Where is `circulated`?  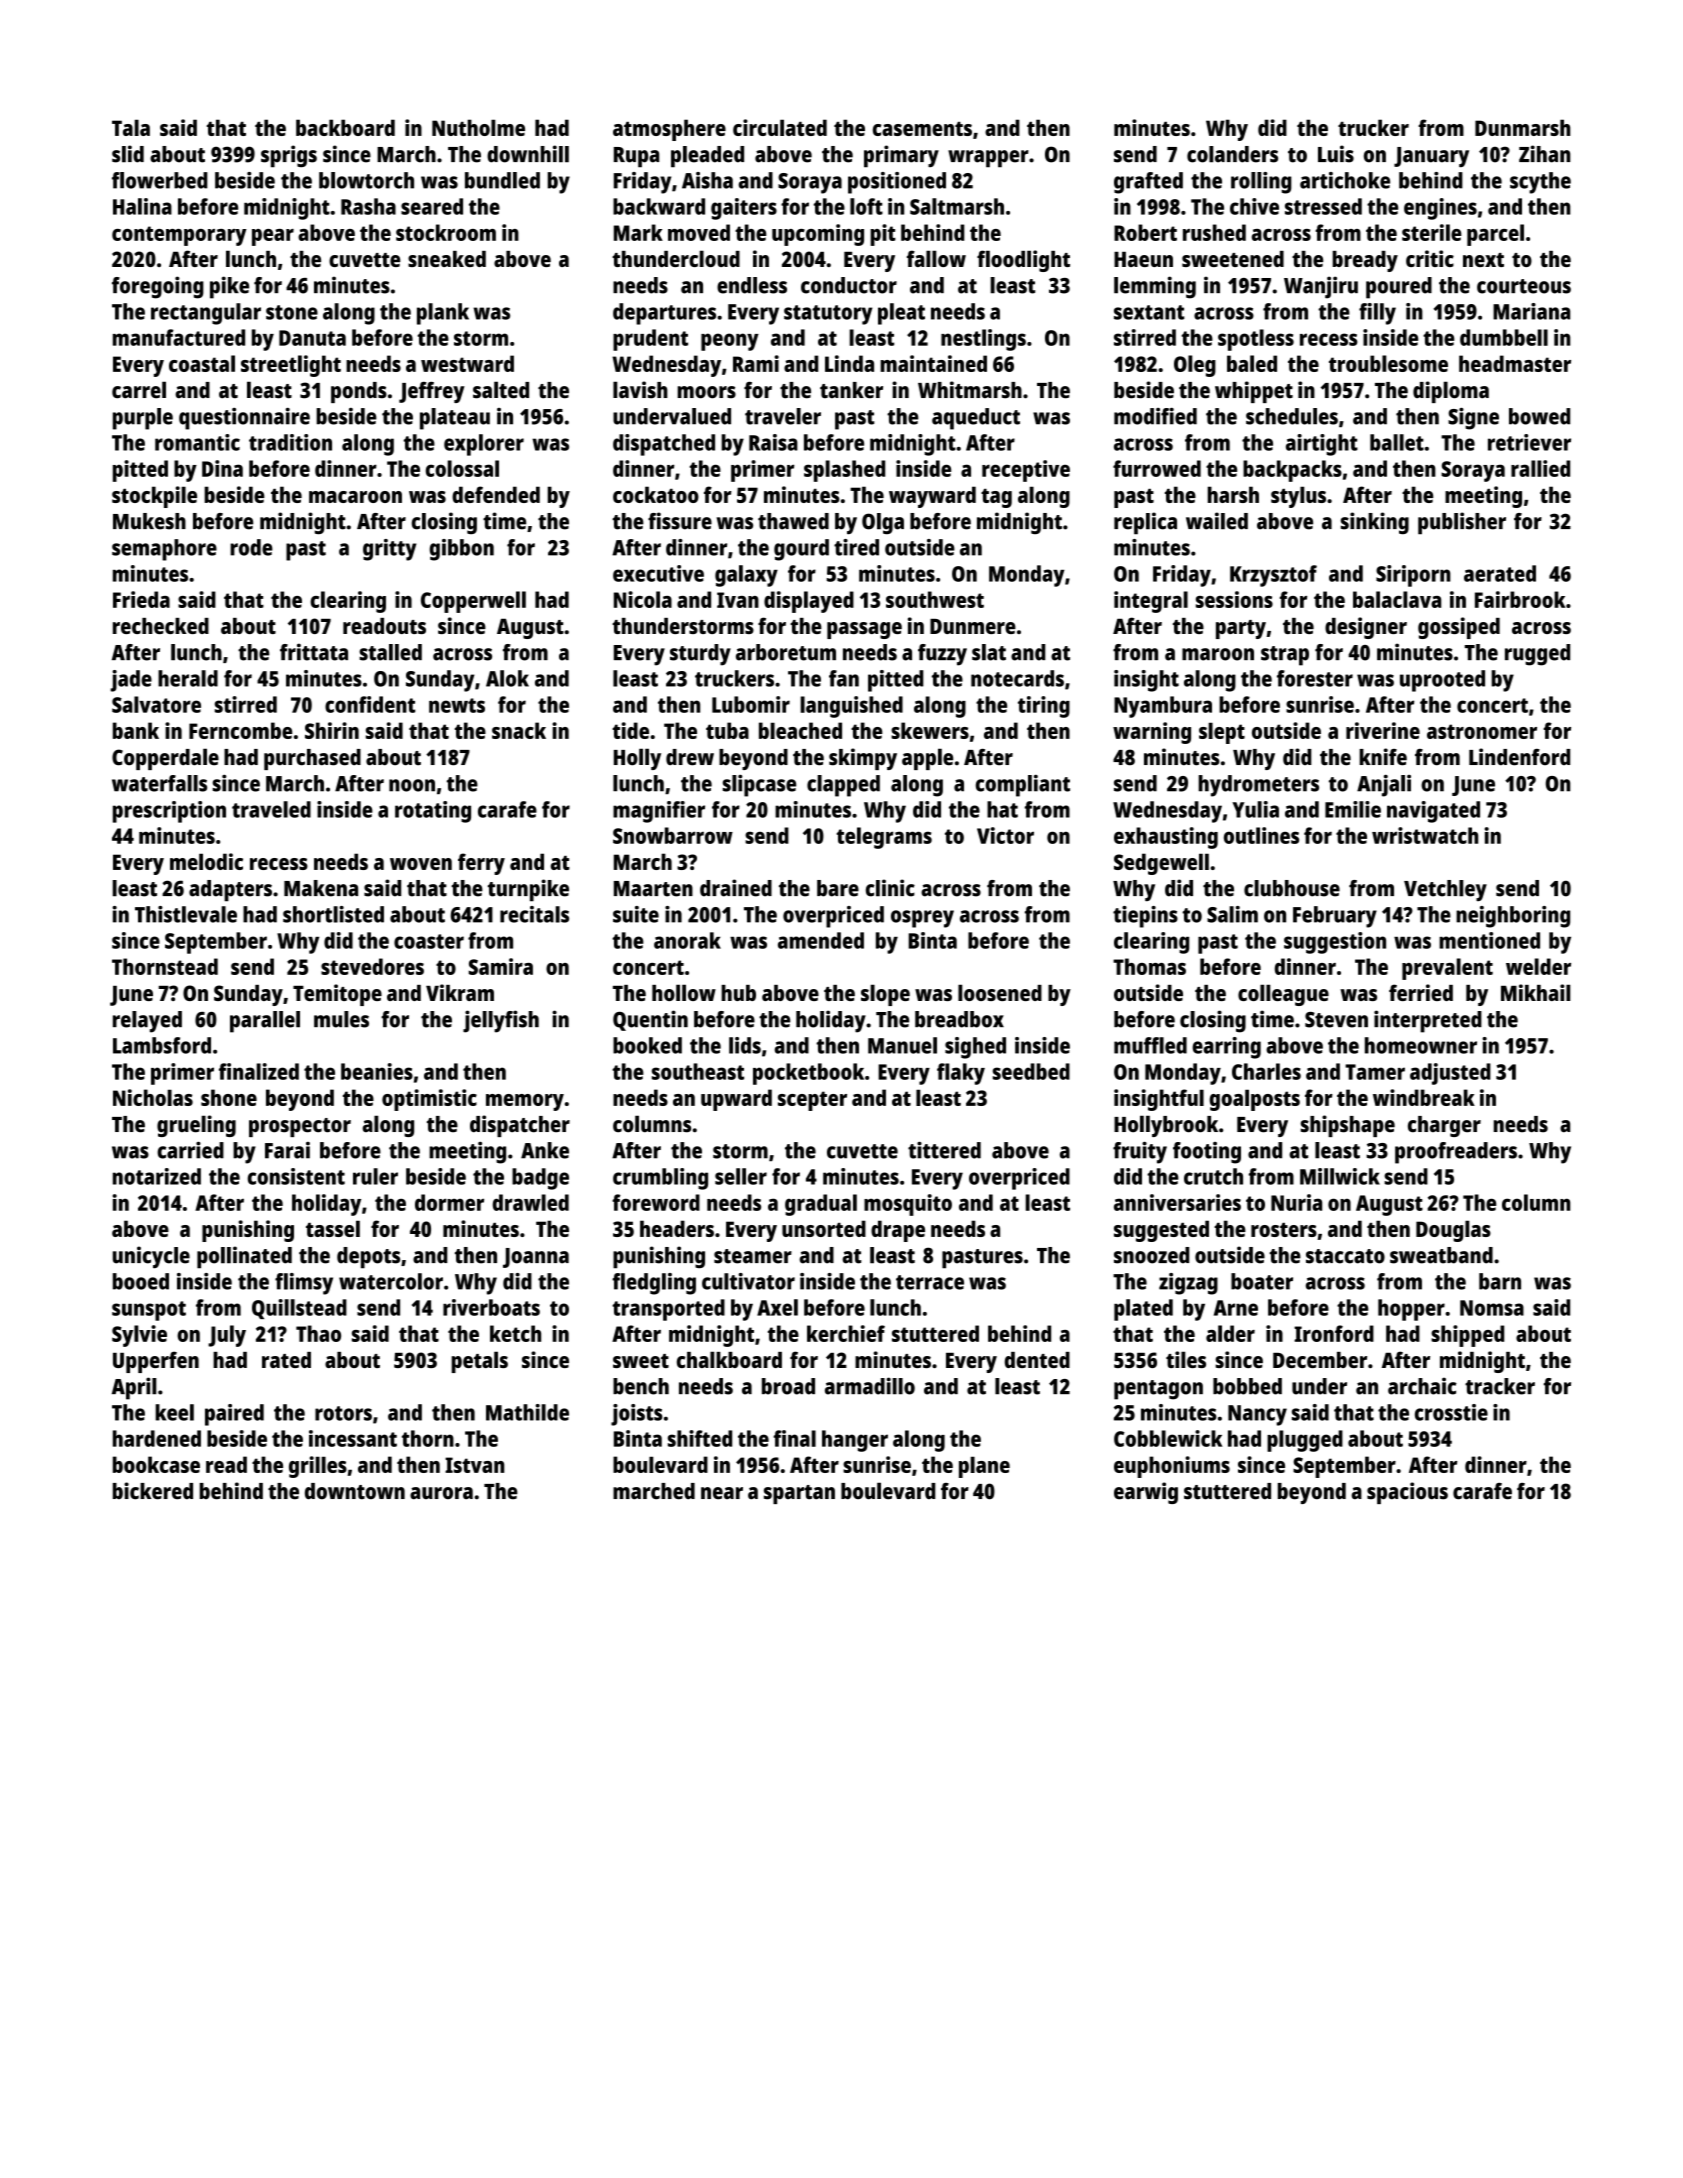
circulated is located at coordinates (780, 127).
